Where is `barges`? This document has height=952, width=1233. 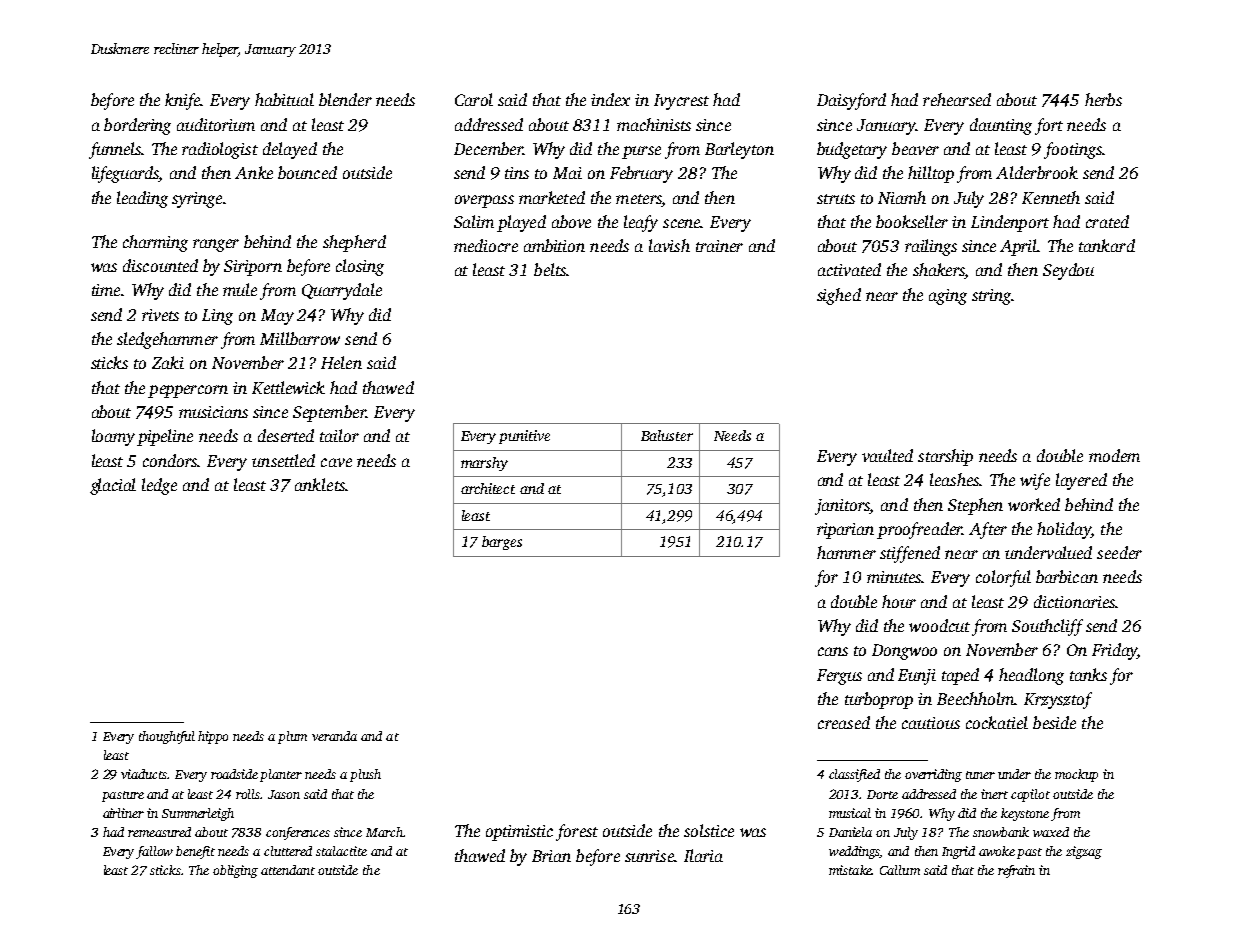
barges is located at coordinates (502, 543).
